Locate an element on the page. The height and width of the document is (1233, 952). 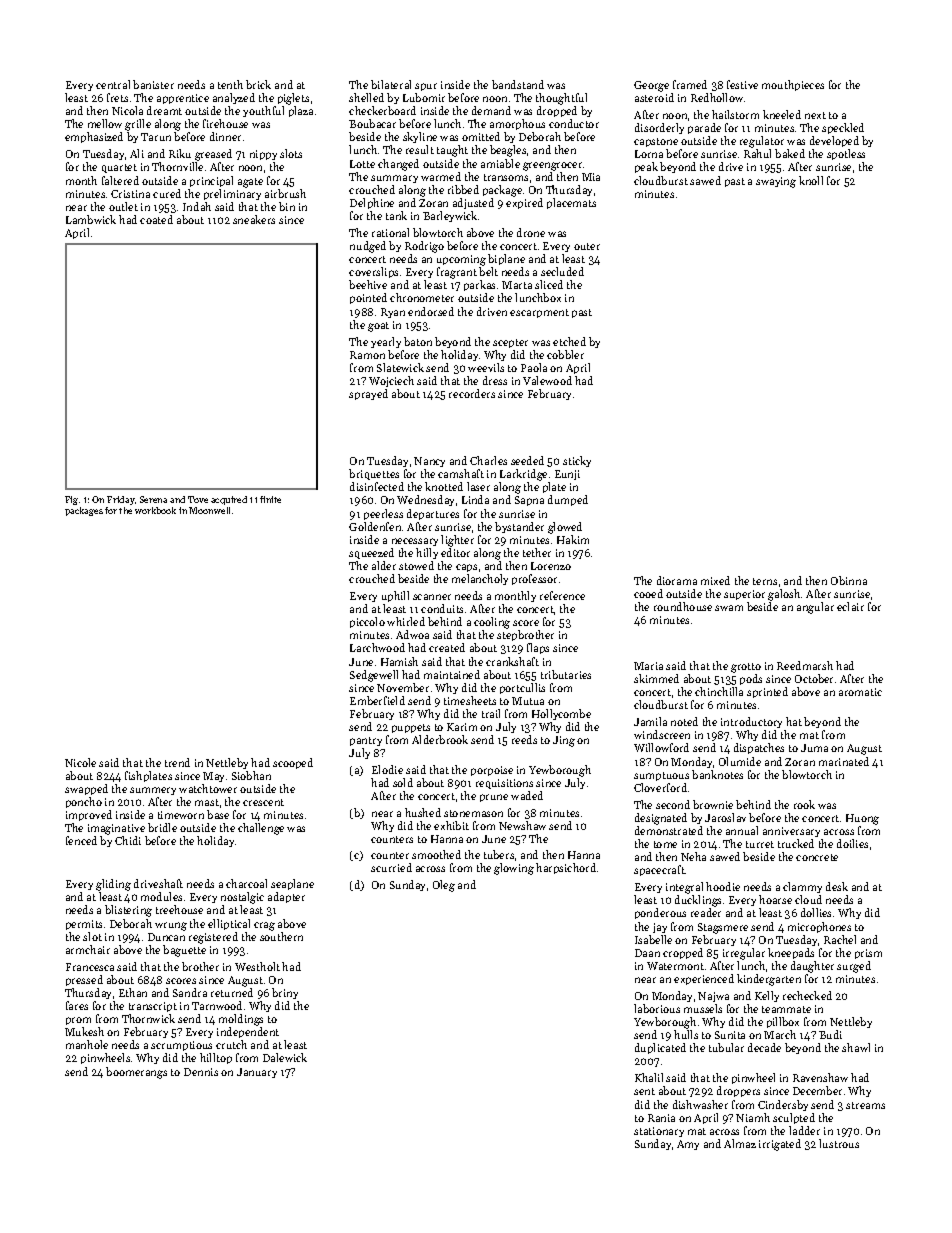
sent is located at coordinates (644, 1091).
